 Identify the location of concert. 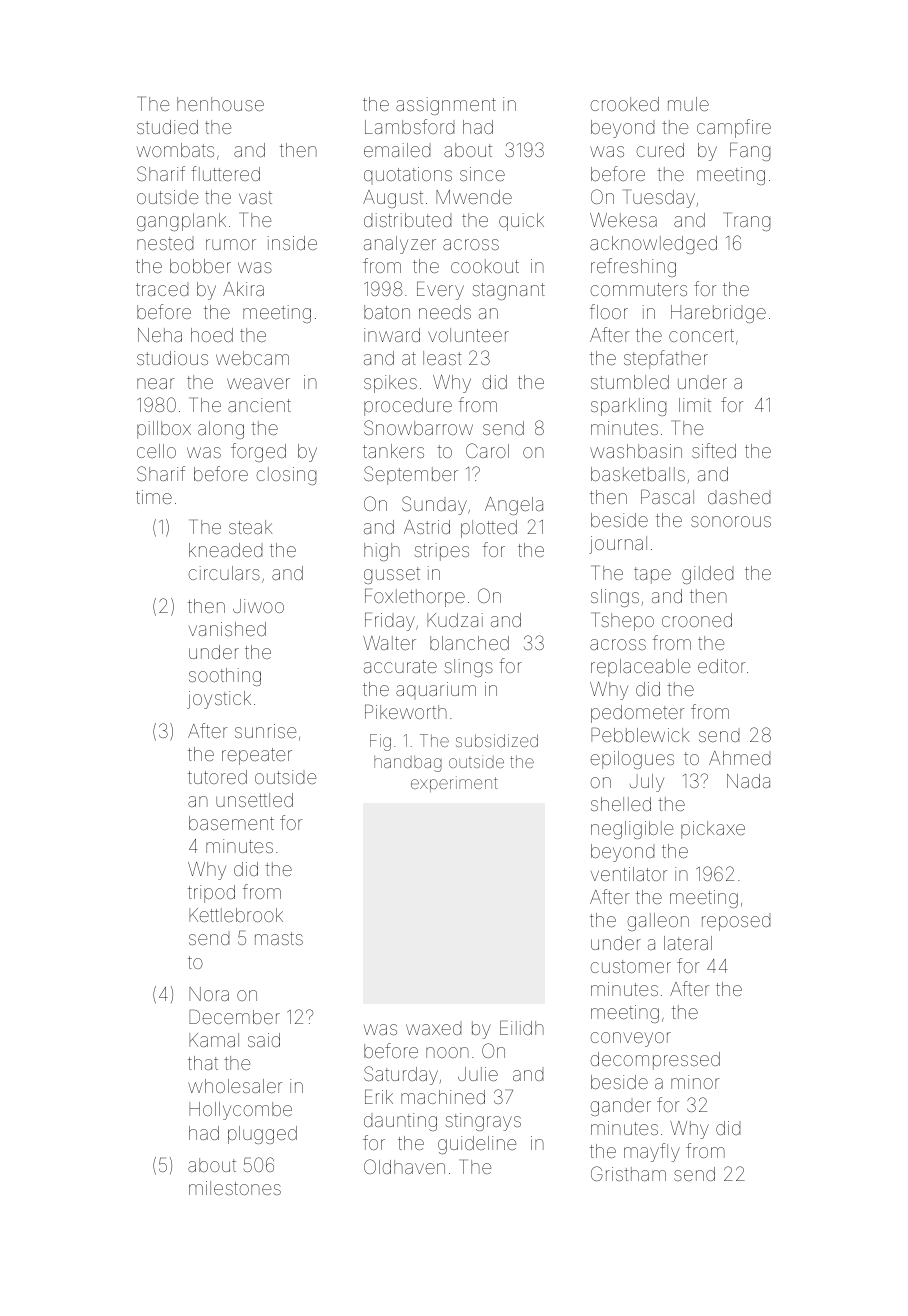
(701, 335).
